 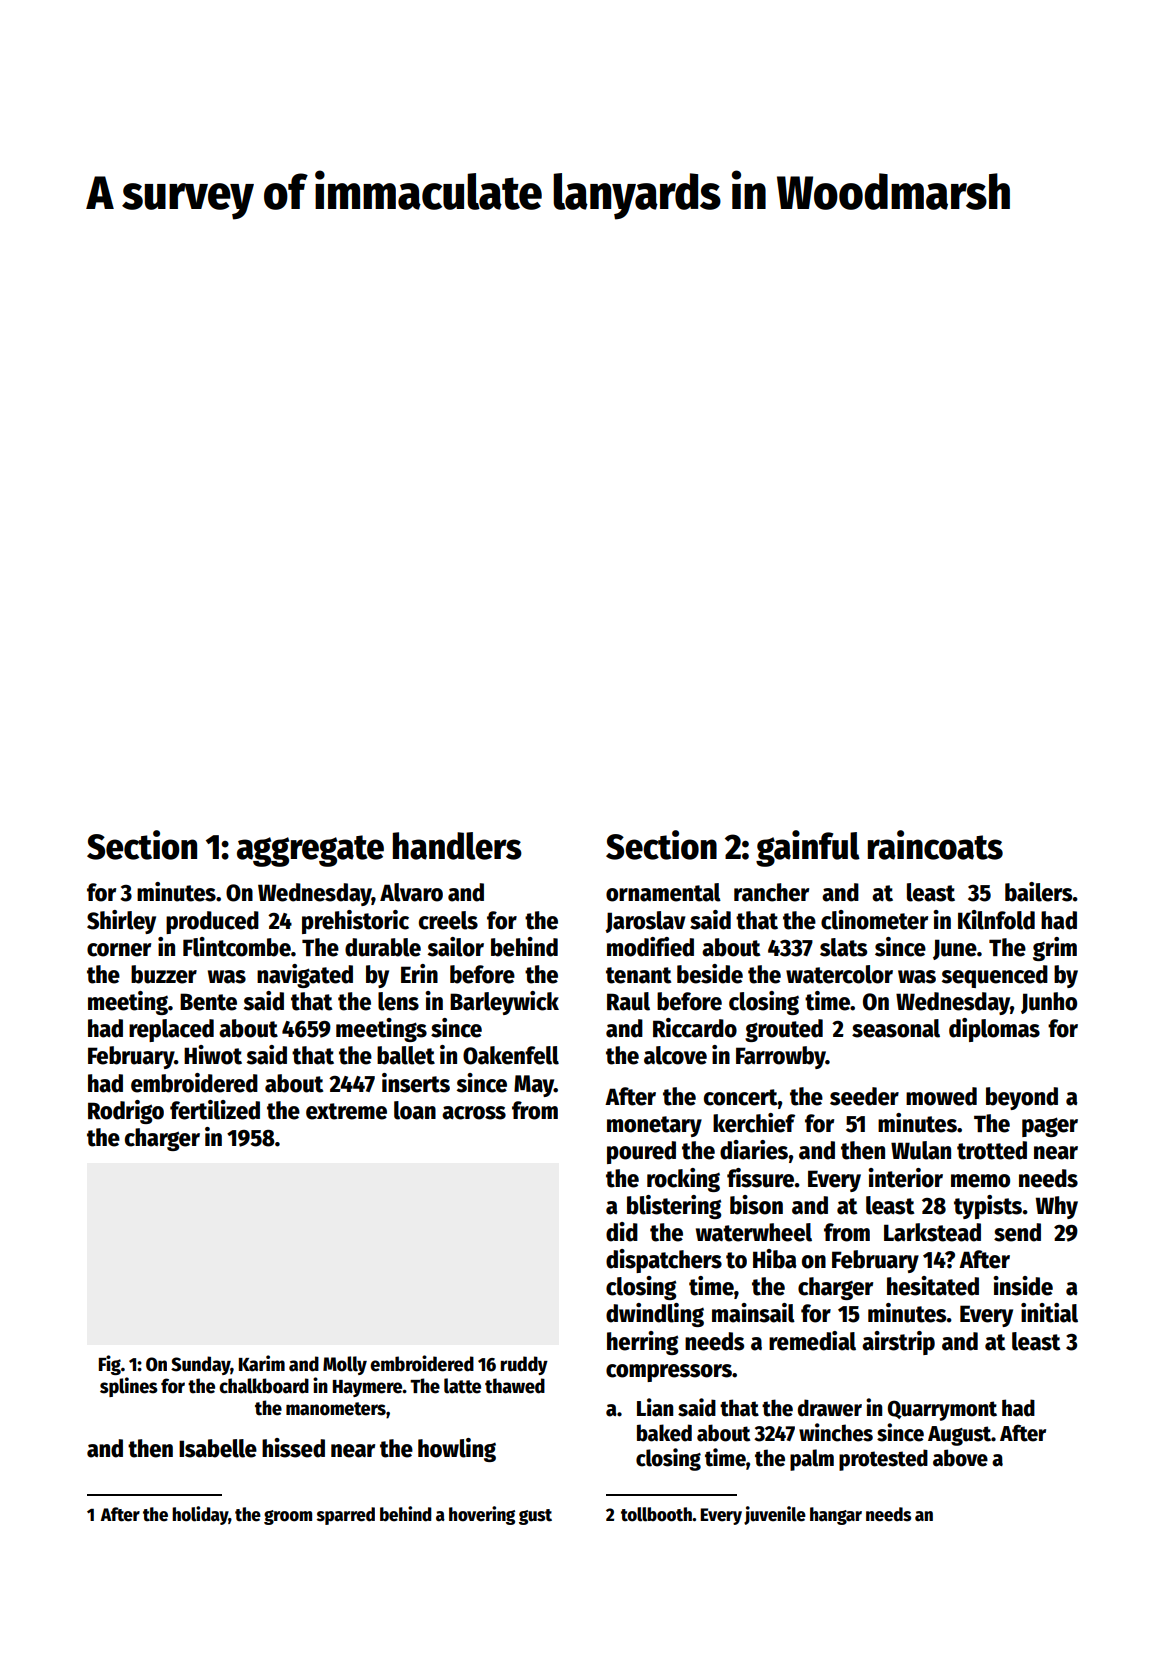 What do you see at coordinates (932, 1232) in the image?
I see `Larkstead` at bounding box center [932, 1232].
